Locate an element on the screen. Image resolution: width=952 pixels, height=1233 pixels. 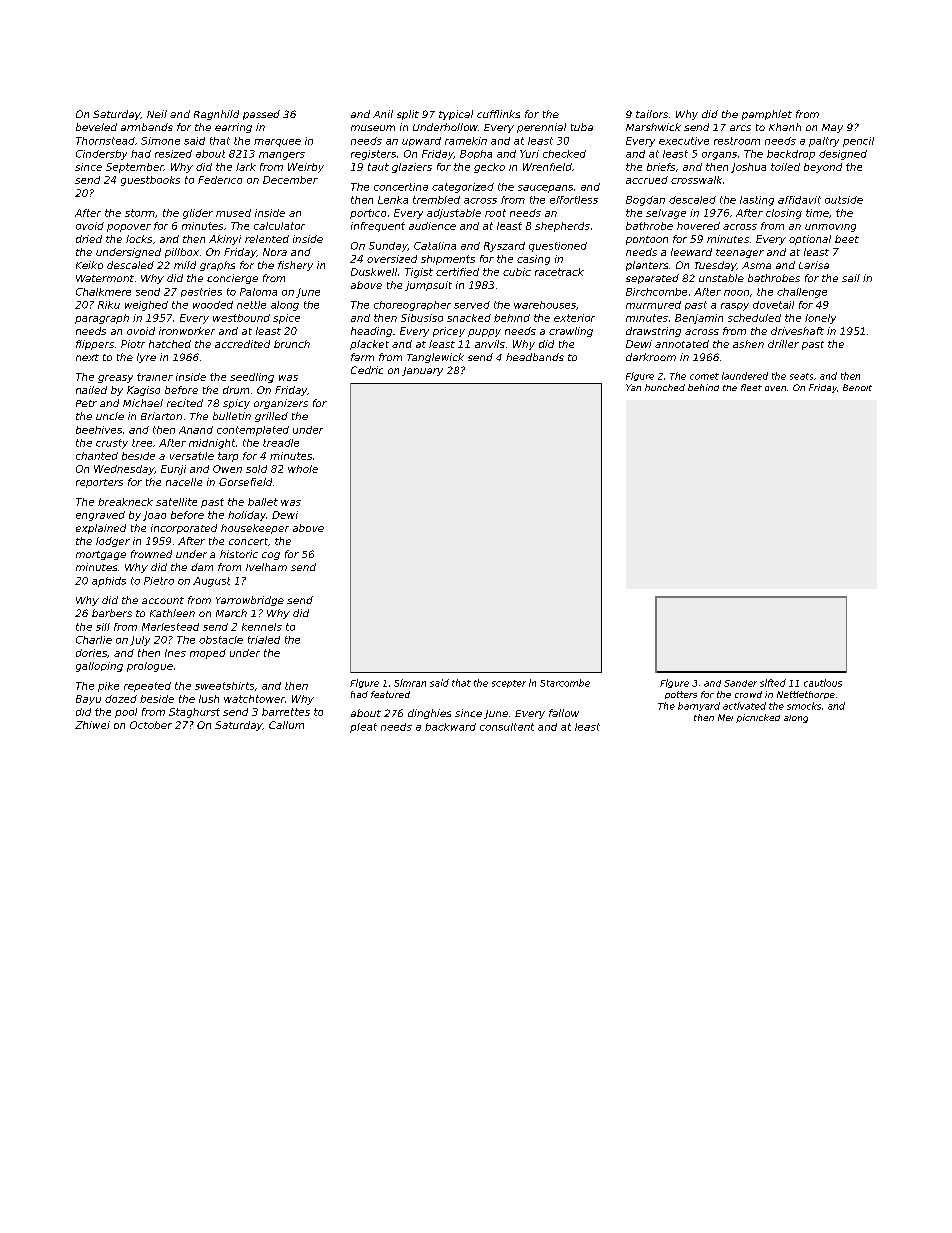
smocks is located at coordinates (804, 706).
